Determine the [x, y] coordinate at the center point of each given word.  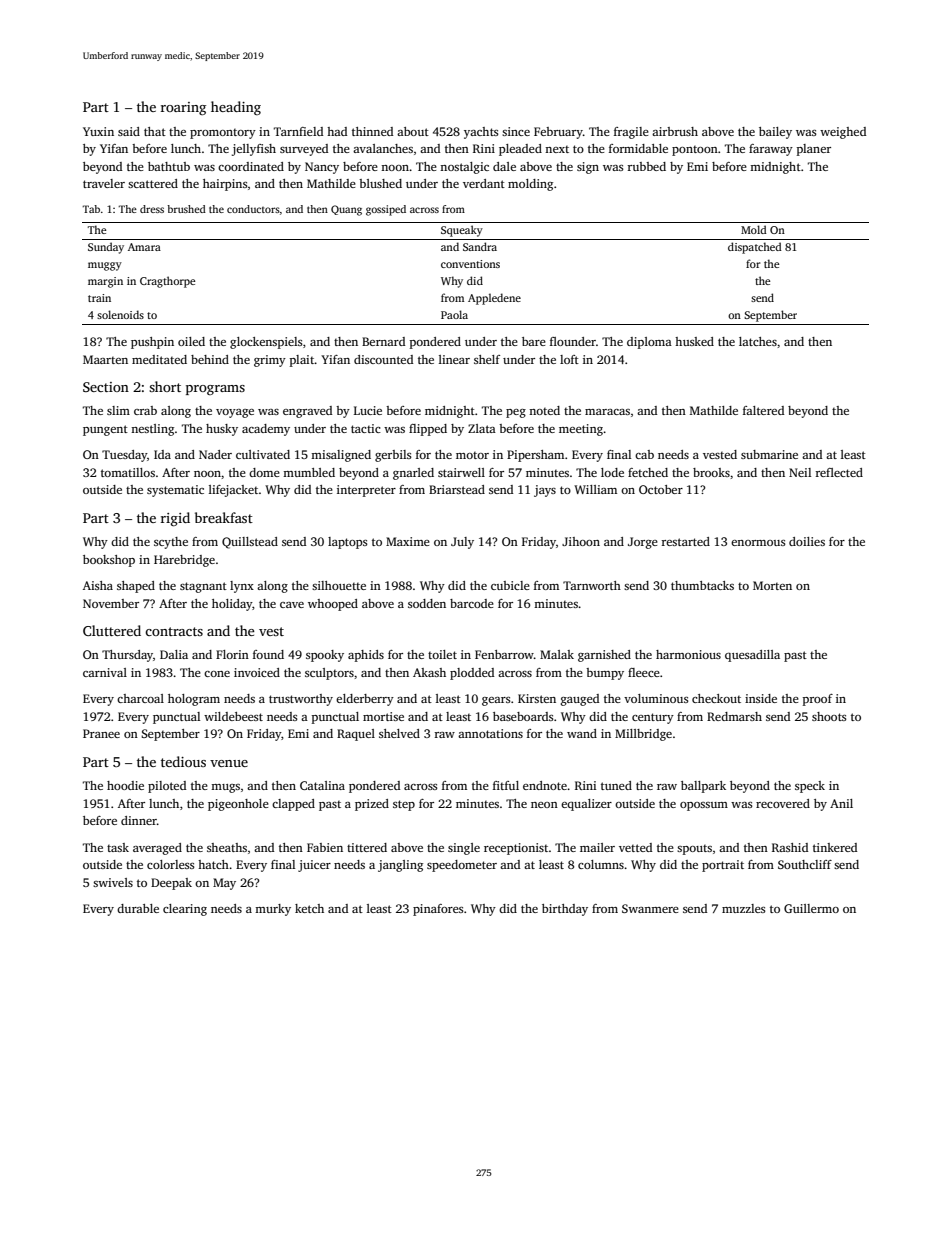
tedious [183, 761]
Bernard [383, 341]
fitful [506, 785]
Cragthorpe [167, 282]
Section [106, 387]
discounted [383, 359]
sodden [427, 603]
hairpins [225, 185]
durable [138, 908]
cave [292, 605]
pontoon [695, 151]
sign [588, 168]
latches [758, 341]
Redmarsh [734, 716]
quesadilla [752, 656]
